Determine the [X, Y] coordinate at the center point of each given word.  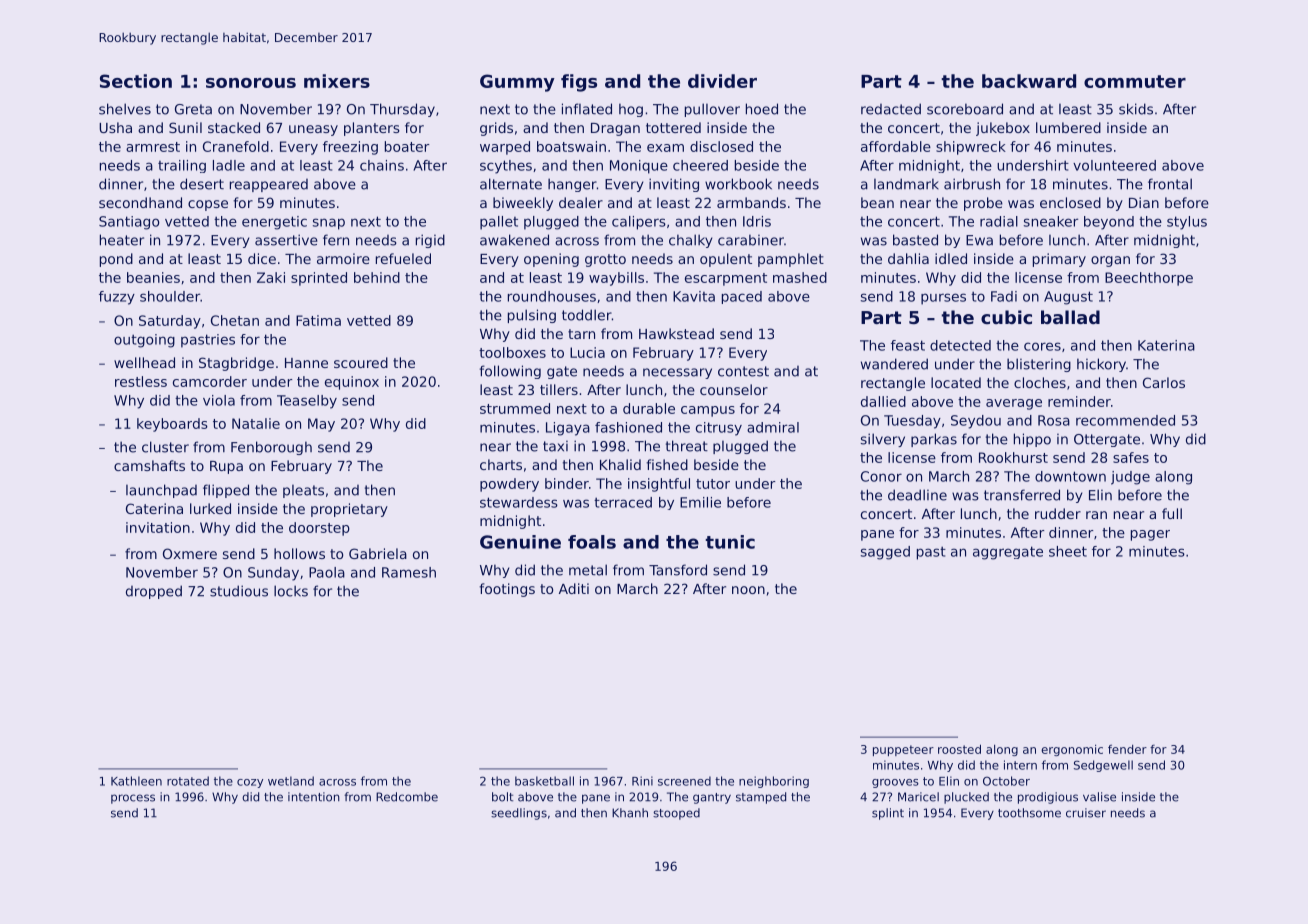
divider [722, 81]
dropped [154, 592]
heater [122, 240]
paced [742, 297]
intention [314, 797]
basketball [544, 781]
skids [1136, 109]
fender [1127, 749]
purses [943, 299]
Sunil [185, 127]
